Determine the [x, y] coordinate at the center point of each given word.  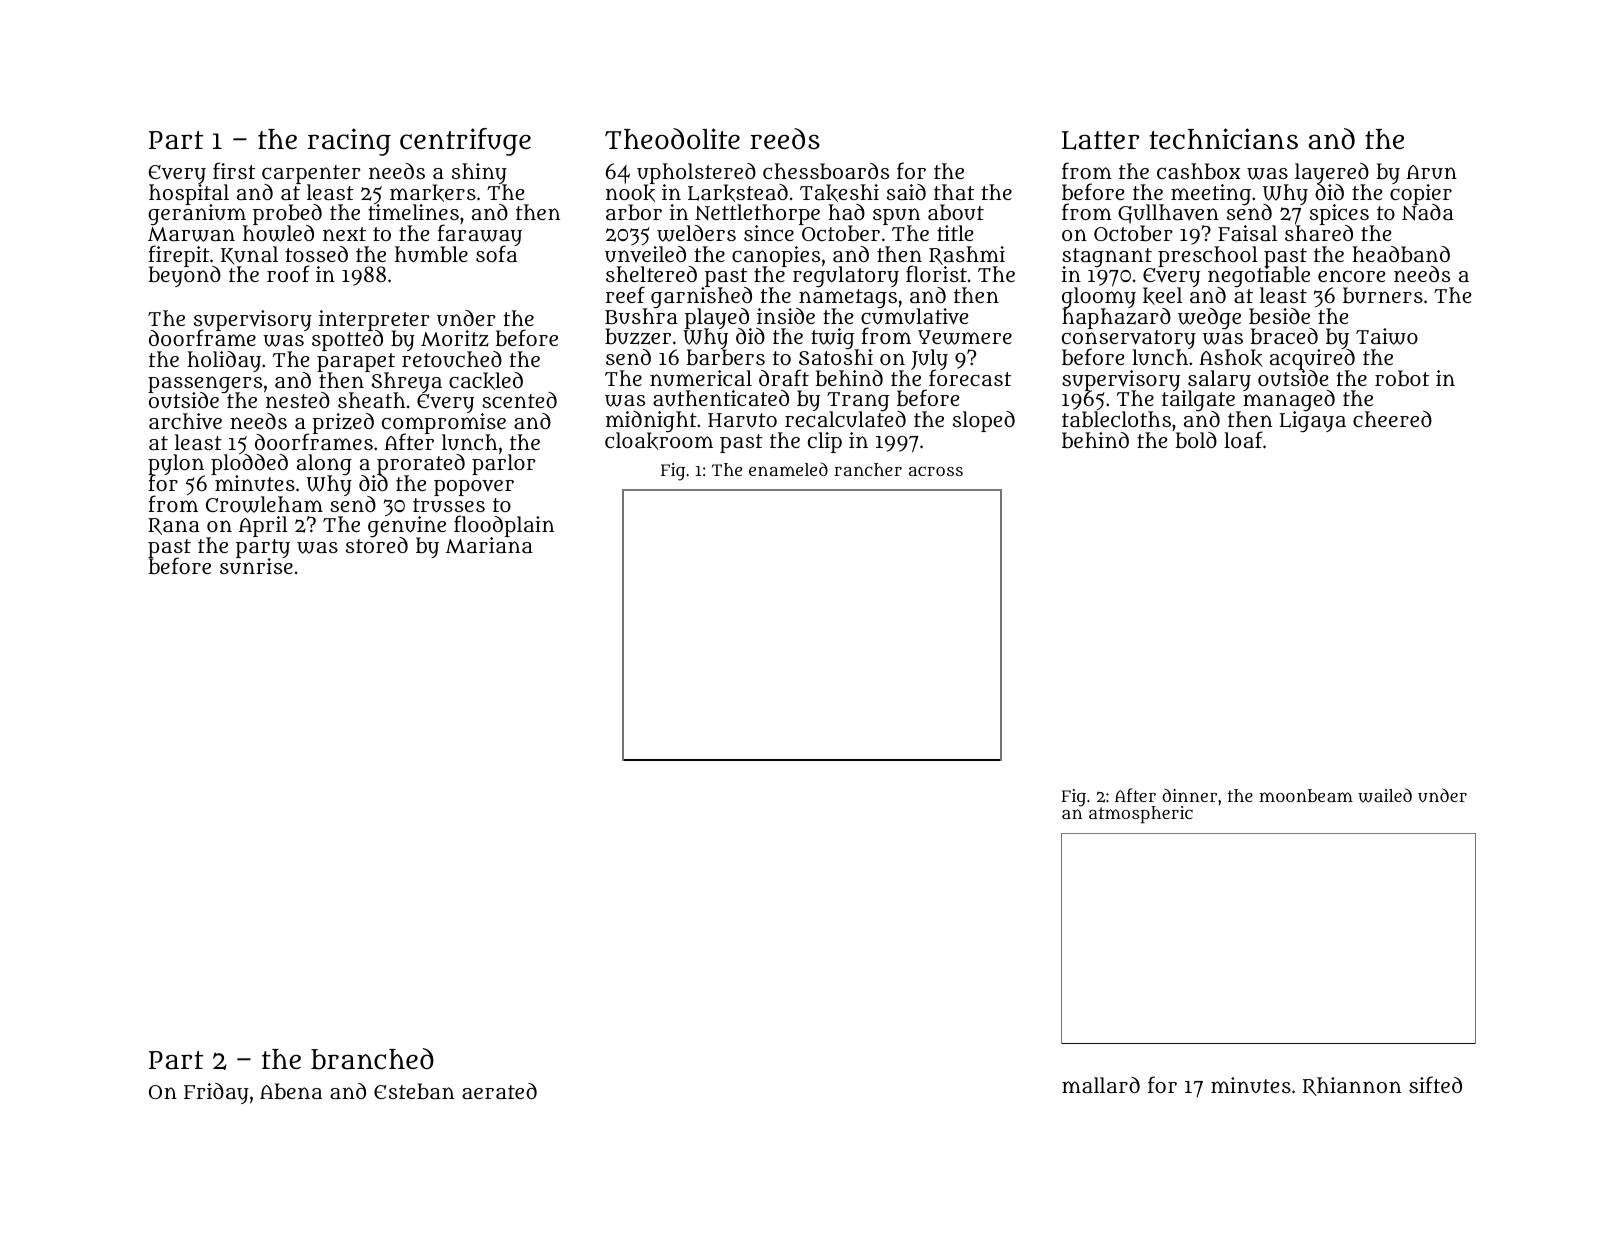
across [936, 471]
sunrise [256, 566]
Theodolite [672, 139]
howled [278, 234]
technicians [1223, 139]
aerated [499, 1091]
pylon [176, 465]
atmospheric [1141, 815]
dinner [1189, 795]
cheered [1392, 419]
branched [372, 1059]
